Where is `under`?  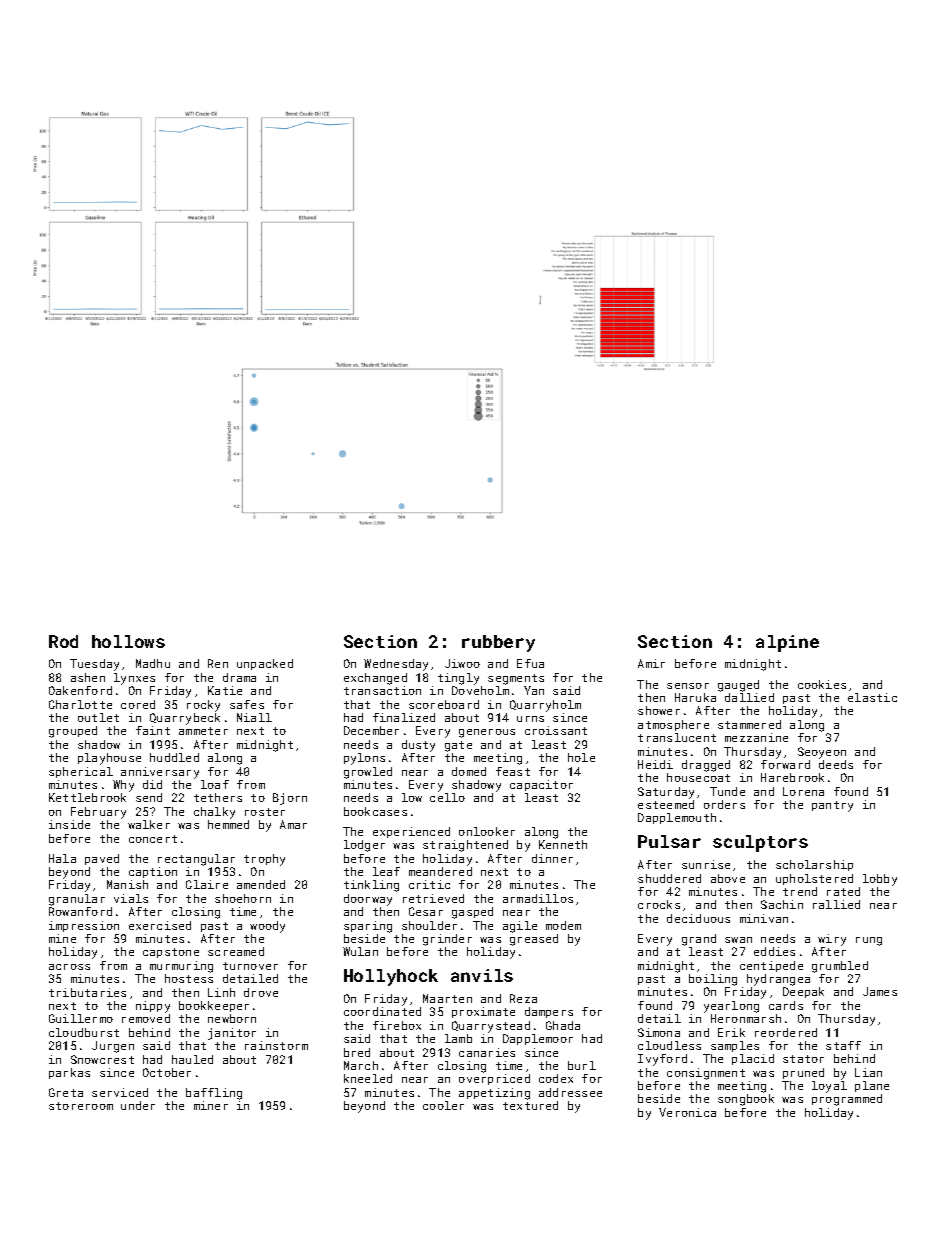 under is located at coordinates (138, 1105).
